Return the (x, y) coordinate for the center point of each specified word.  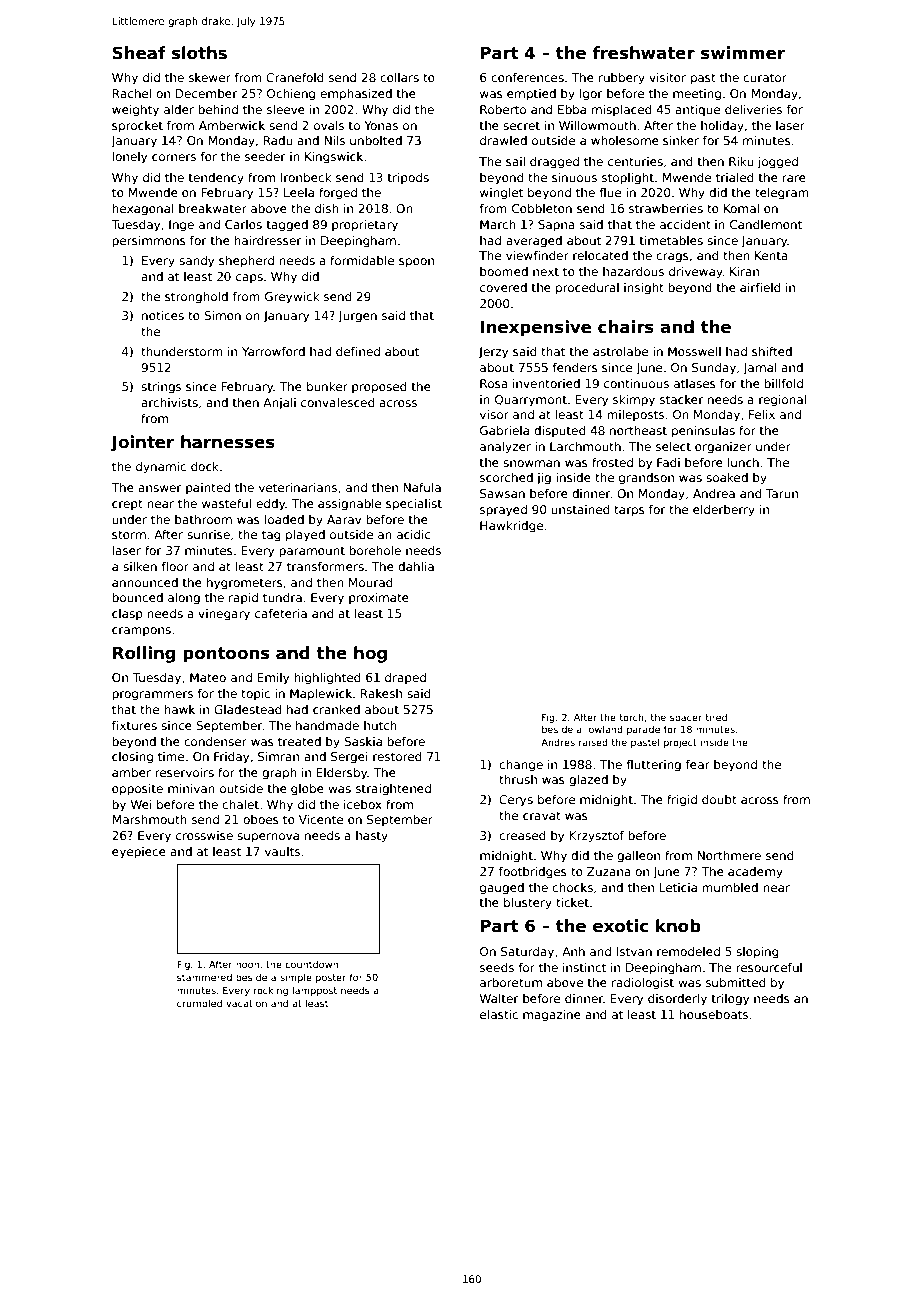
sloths (199, 53)
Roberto (503, 109)
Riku (741, 161)
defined (358, 351)
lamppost (315, 991)
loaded (284, 519)
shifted (772, 351)
